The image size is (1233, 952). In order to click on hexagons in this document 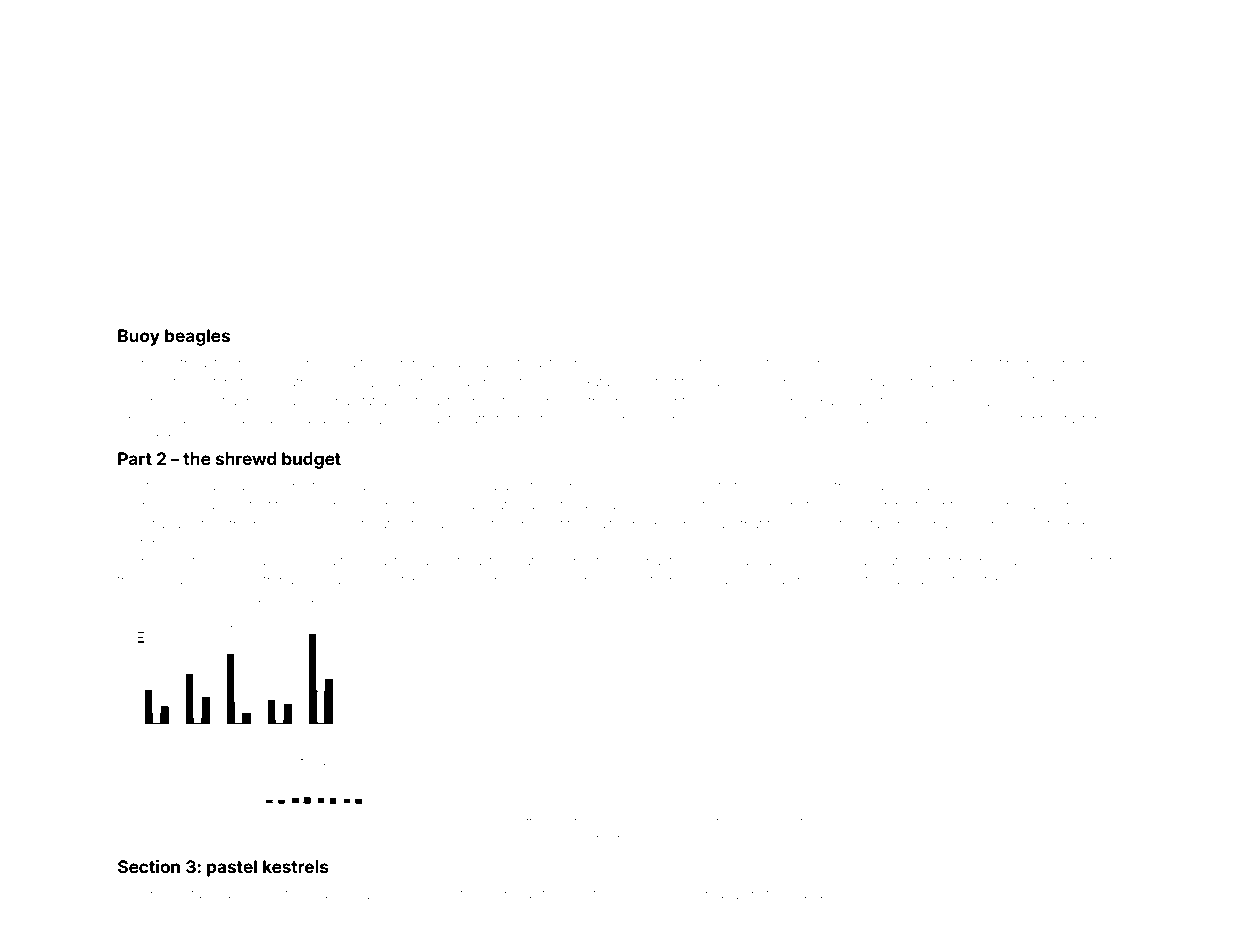, I will do `click(604, 365)`.
